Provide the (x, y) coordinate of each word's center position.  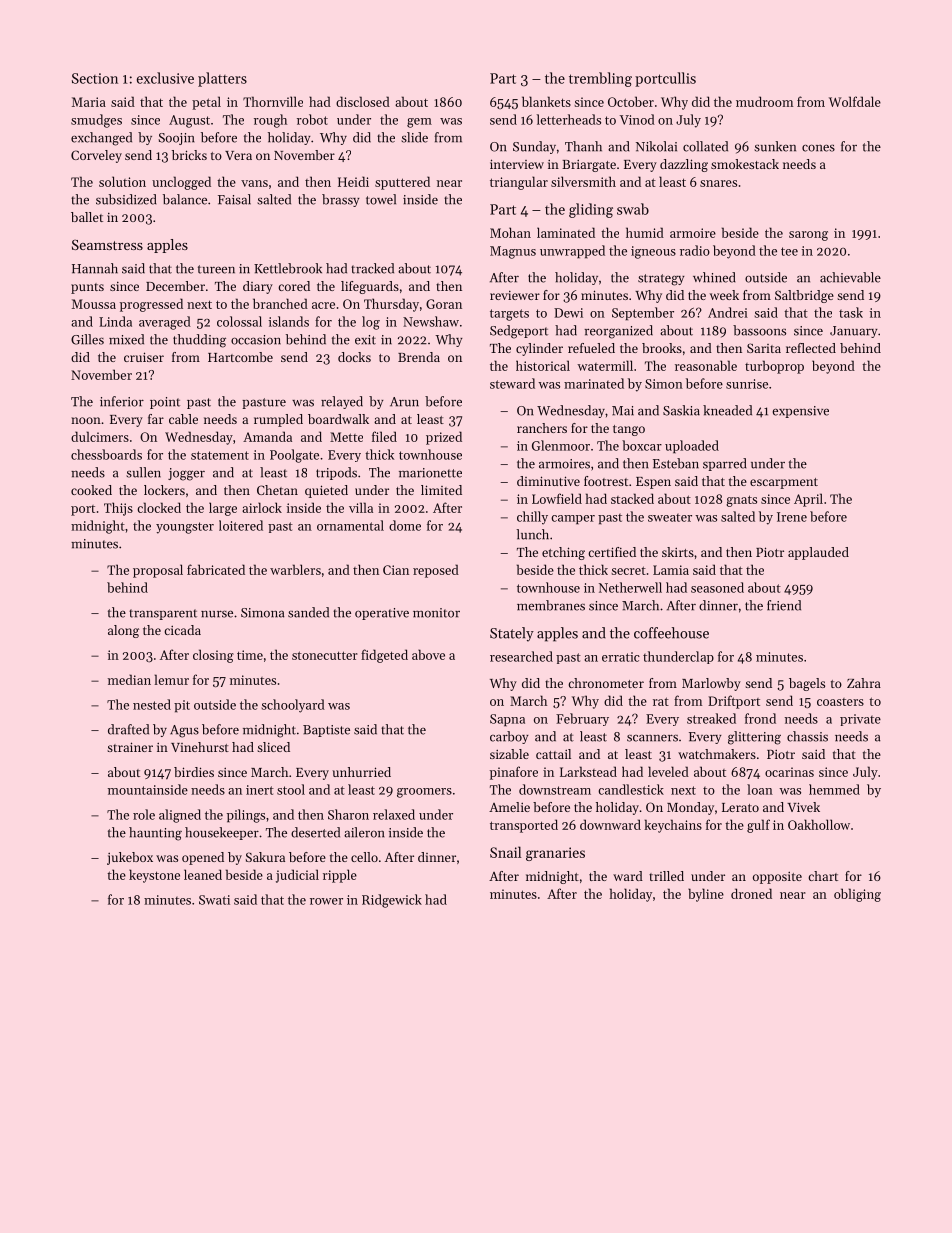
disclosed (363, 101)
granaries (555, 854)
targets (509, 315)
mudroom (764, 101)
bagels (807, 684)
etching (563, 553)
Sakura (265, 857)
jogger (186, 474)
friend (784, 605)
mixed (126, 339)
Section (95, 78)
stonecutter (325, 655)
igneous (653, 252)
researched (521, 656)
